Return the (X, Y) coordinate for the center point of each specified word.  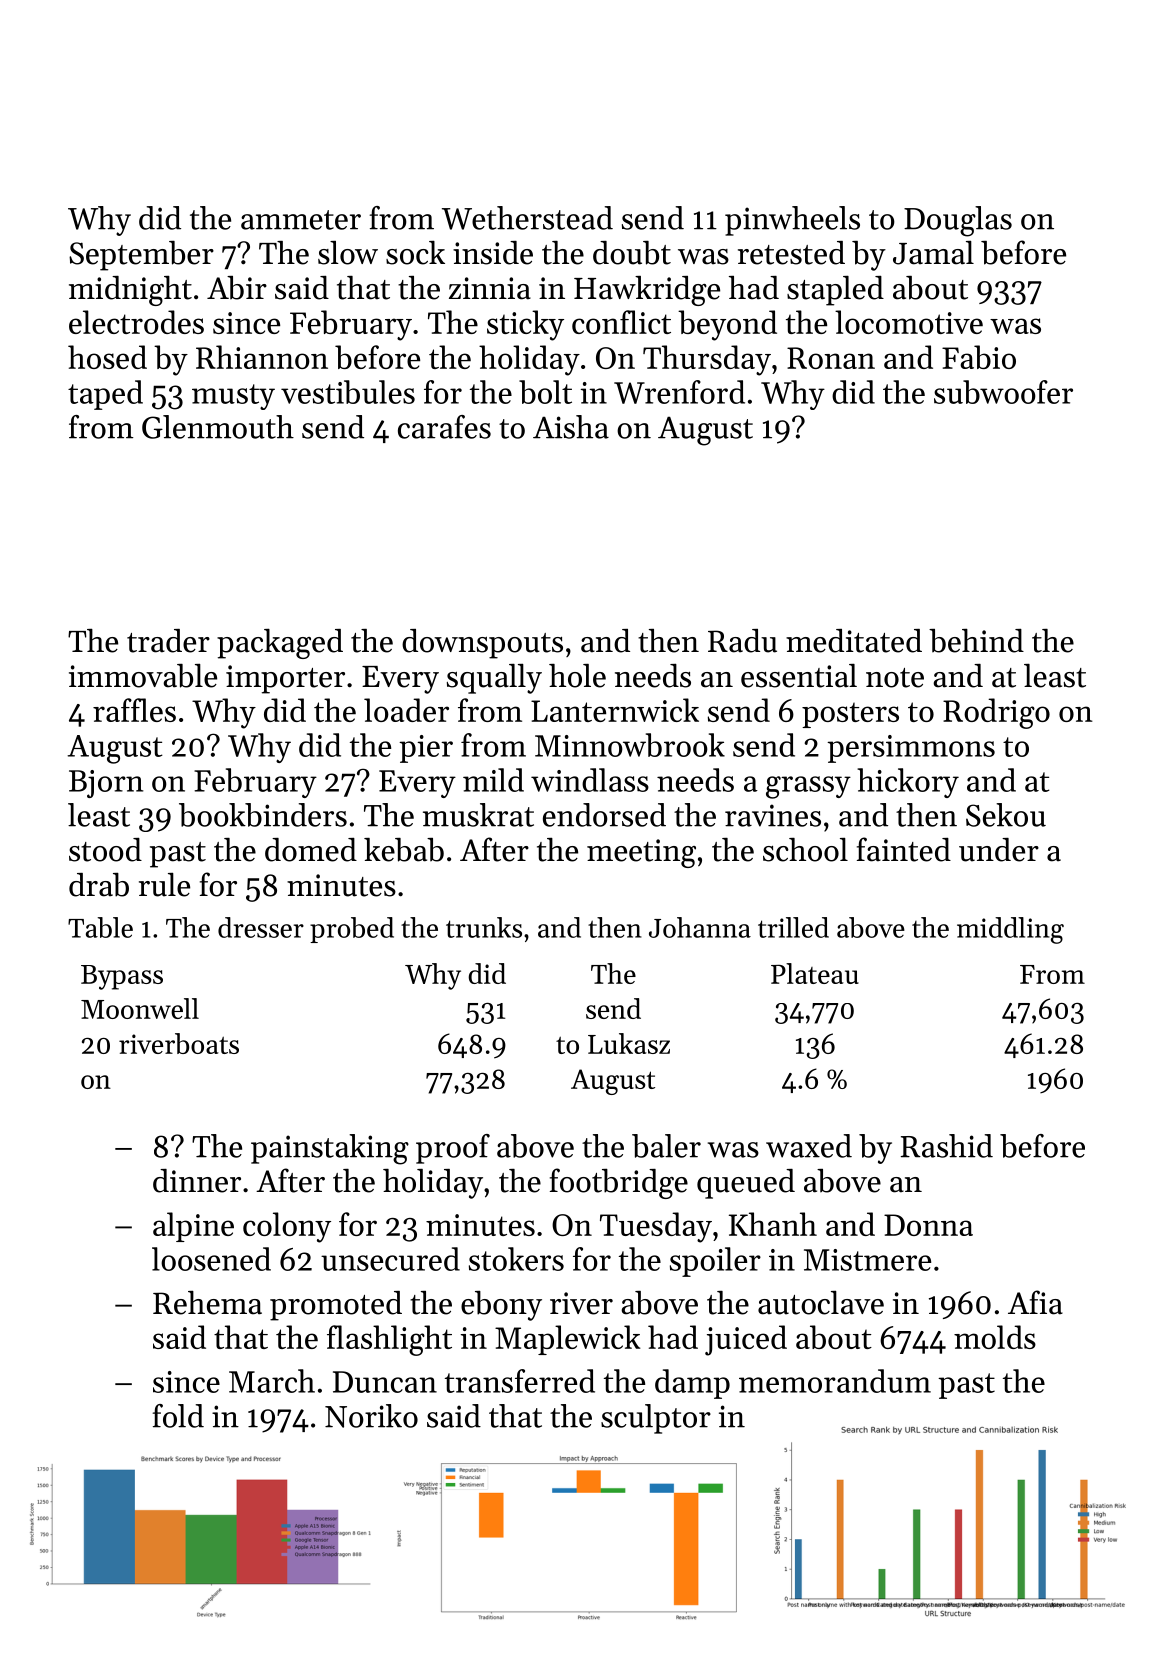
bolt (545, 392)
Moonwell (140, 1008)
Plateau (815, 973)
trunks (484, 927)
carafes (444, 427)
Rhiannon (262, 357)
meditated (854, 641)
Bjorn (106, 784)
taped (105, 395)
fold (178, 1416)
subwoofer (1003, 392)
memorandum (835, 1381)
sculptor (656, 1419)
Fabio (979, 357)
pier (426, 749)
